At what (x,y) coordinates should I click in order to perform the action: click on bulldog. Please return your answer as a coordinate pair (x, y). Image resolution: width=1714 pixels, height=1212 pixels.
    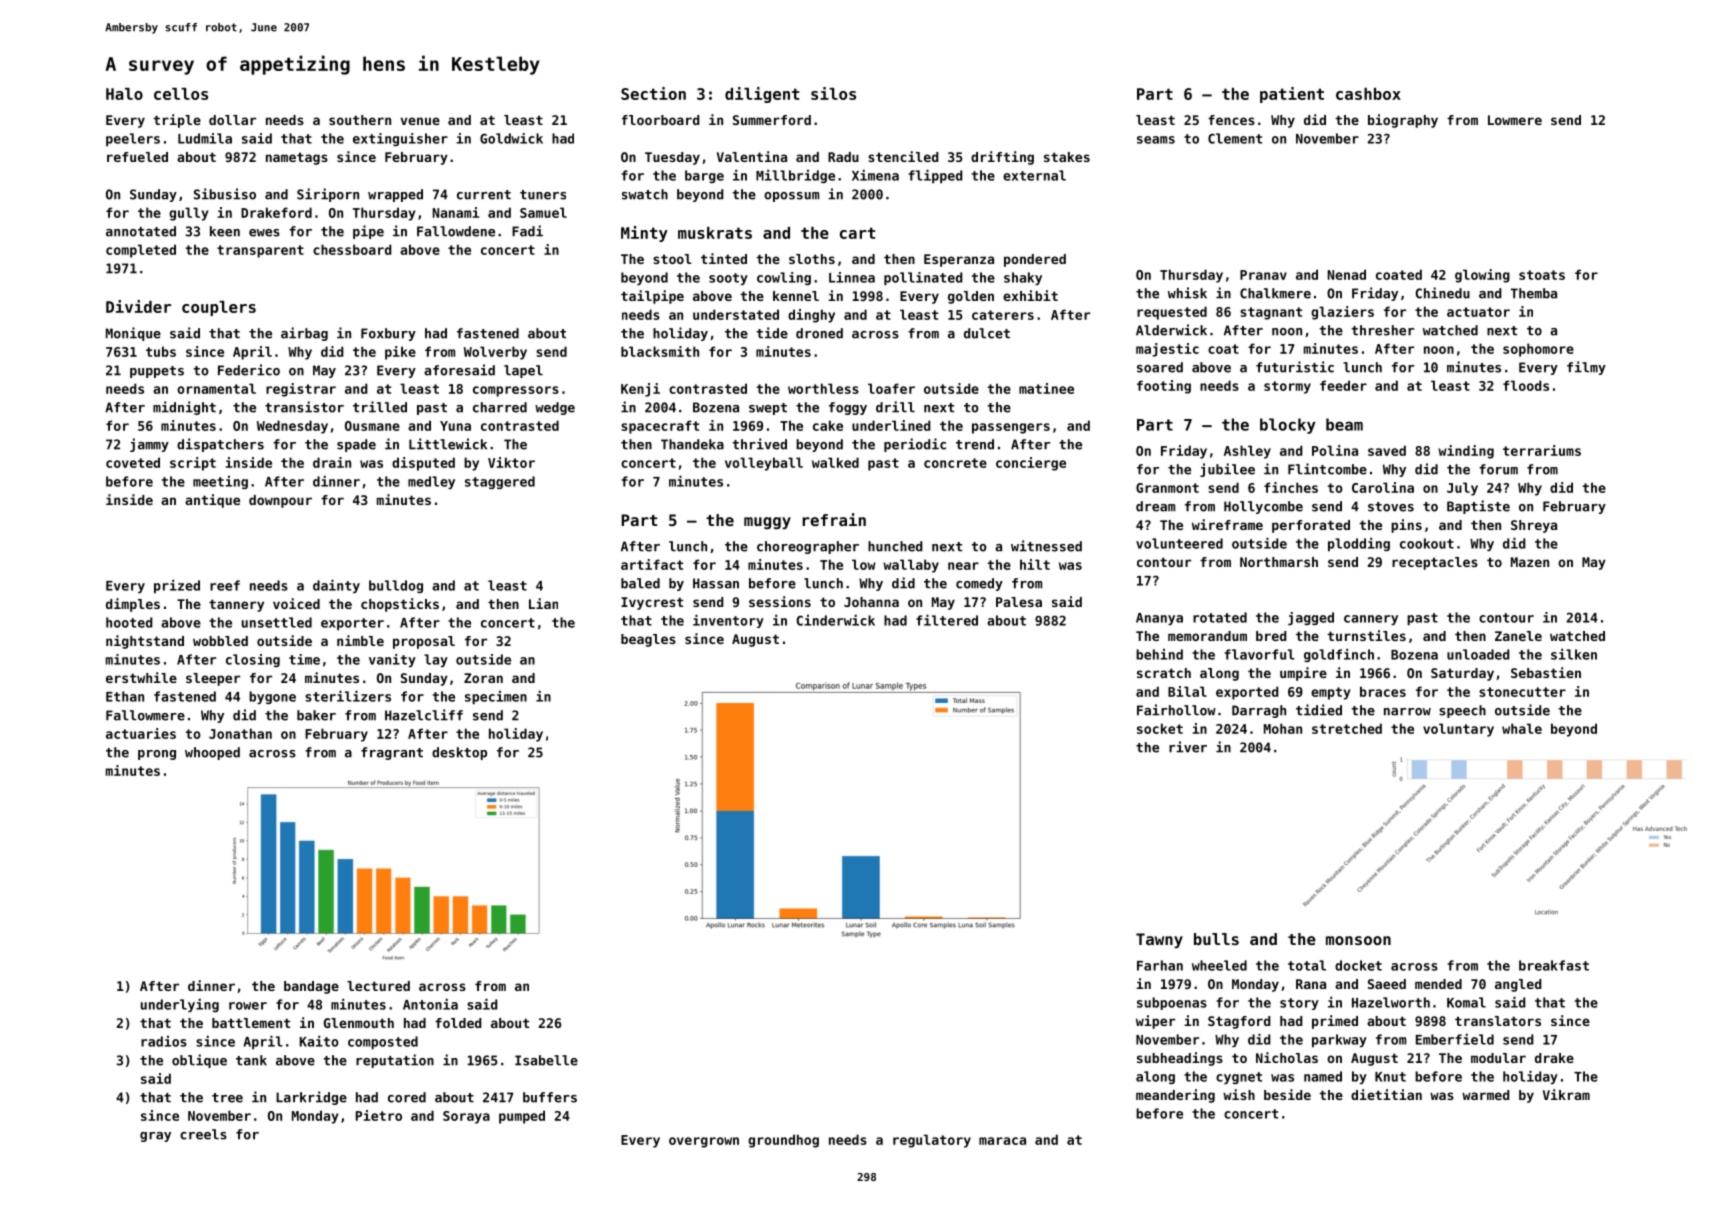
    Looking at the image, I should click on (396, 586).
